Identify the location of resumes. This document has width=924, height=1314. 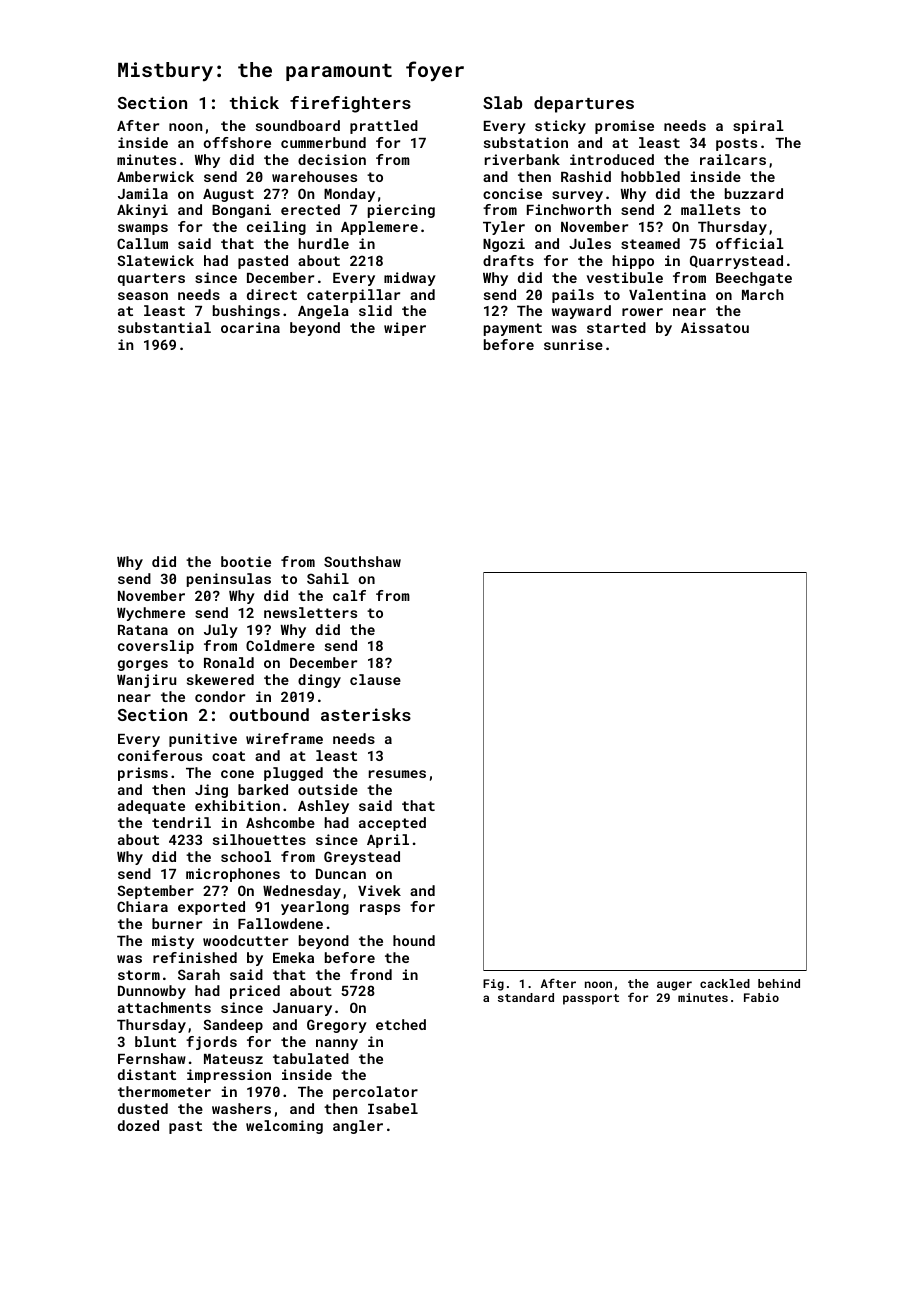
(397, 774).
